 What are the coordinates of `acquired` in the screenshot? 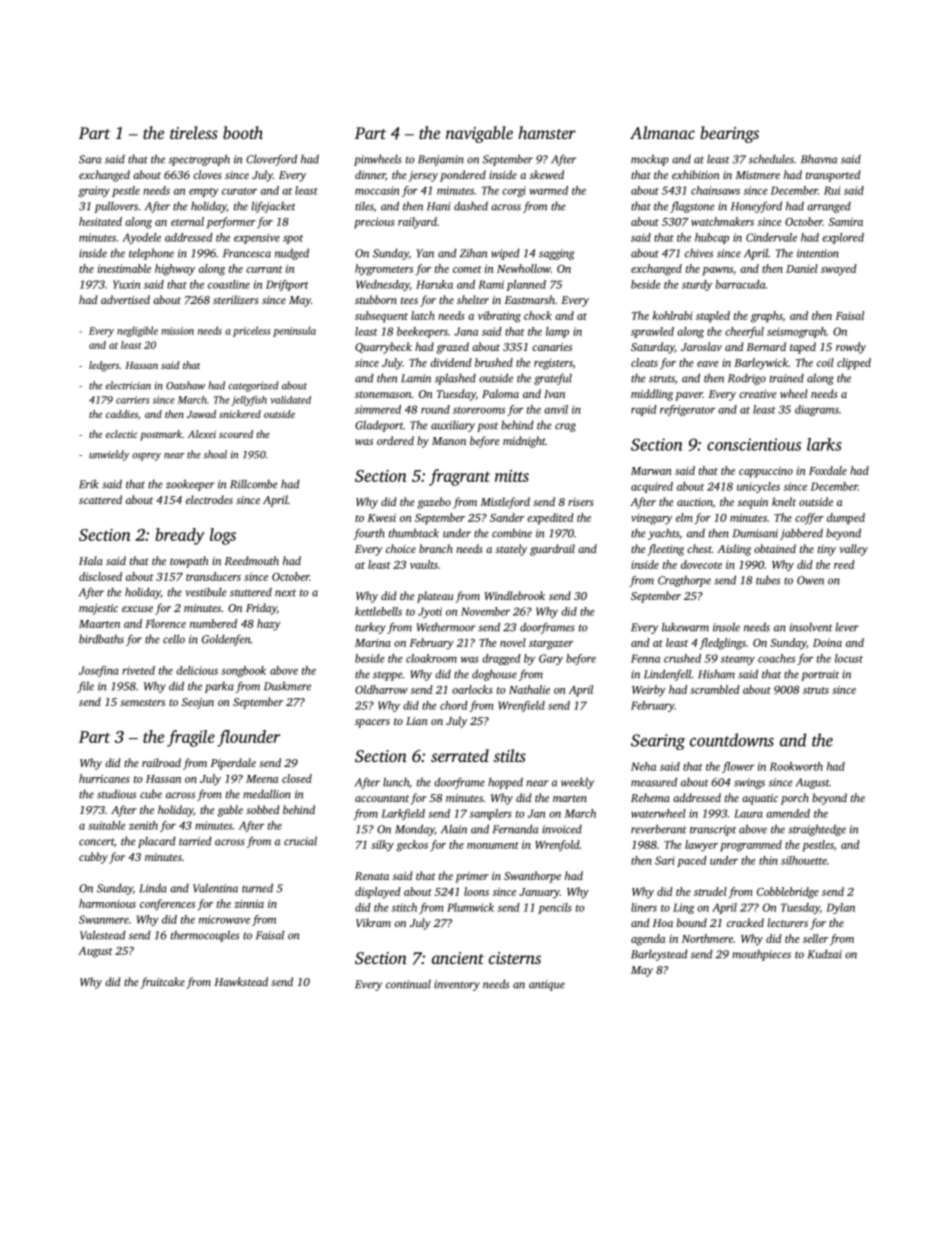 It's located at (652, 487).
